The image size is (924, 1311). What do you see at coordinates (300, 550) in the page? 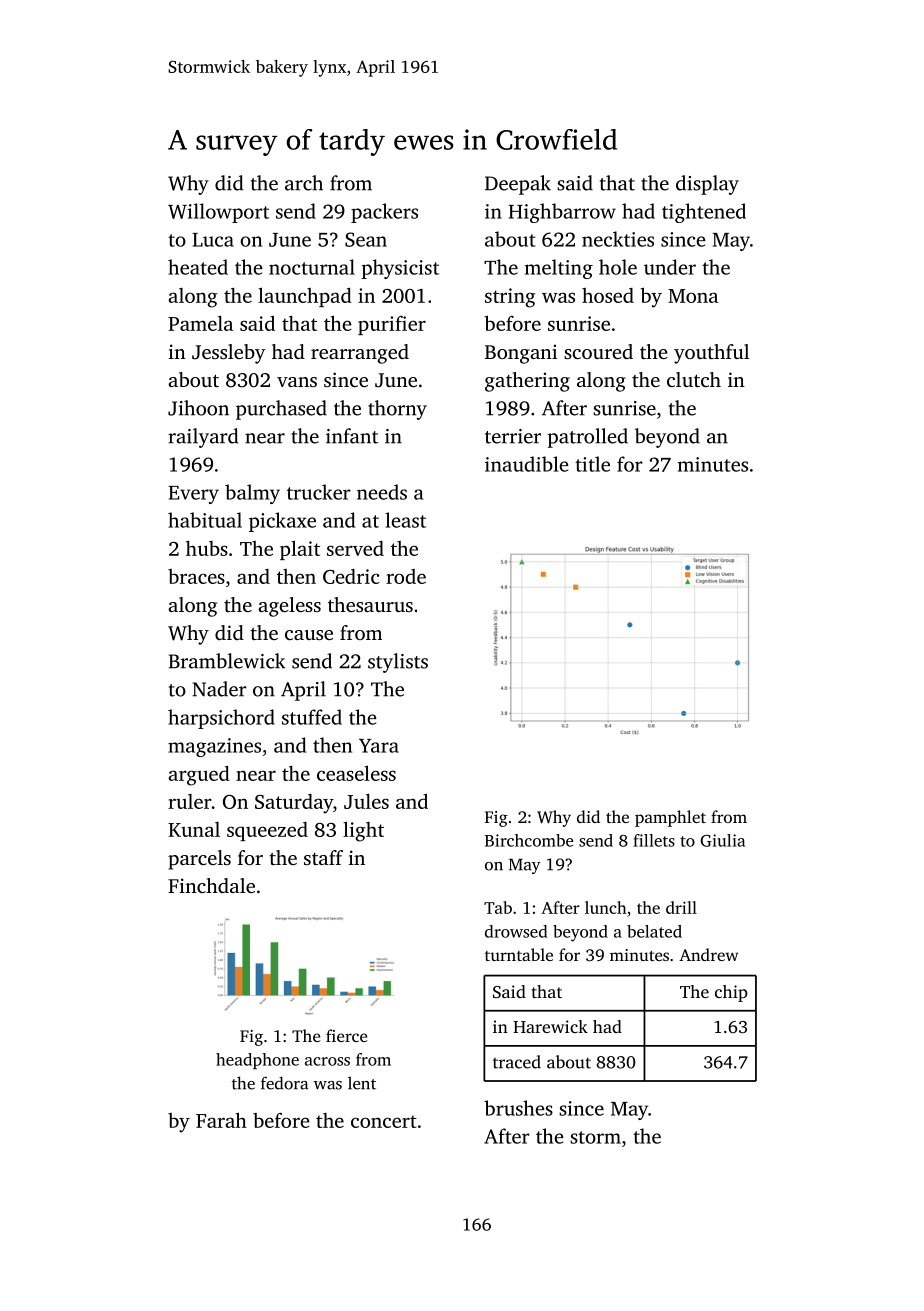
I see `plait` at bounding box center [300, 550].
